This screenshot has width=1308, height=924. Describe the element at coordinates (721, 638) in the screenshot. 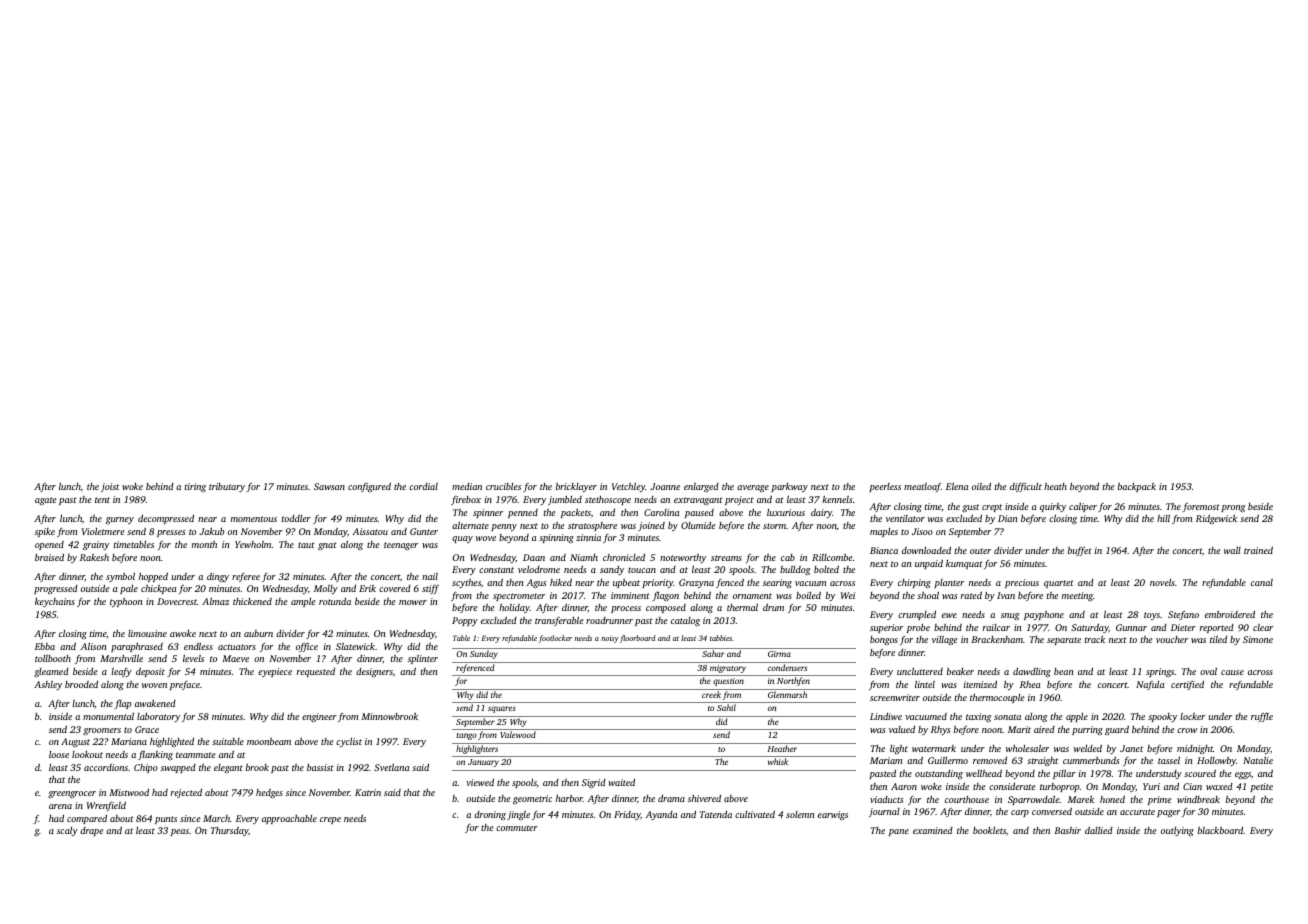

I see `tabbies` at that location.
